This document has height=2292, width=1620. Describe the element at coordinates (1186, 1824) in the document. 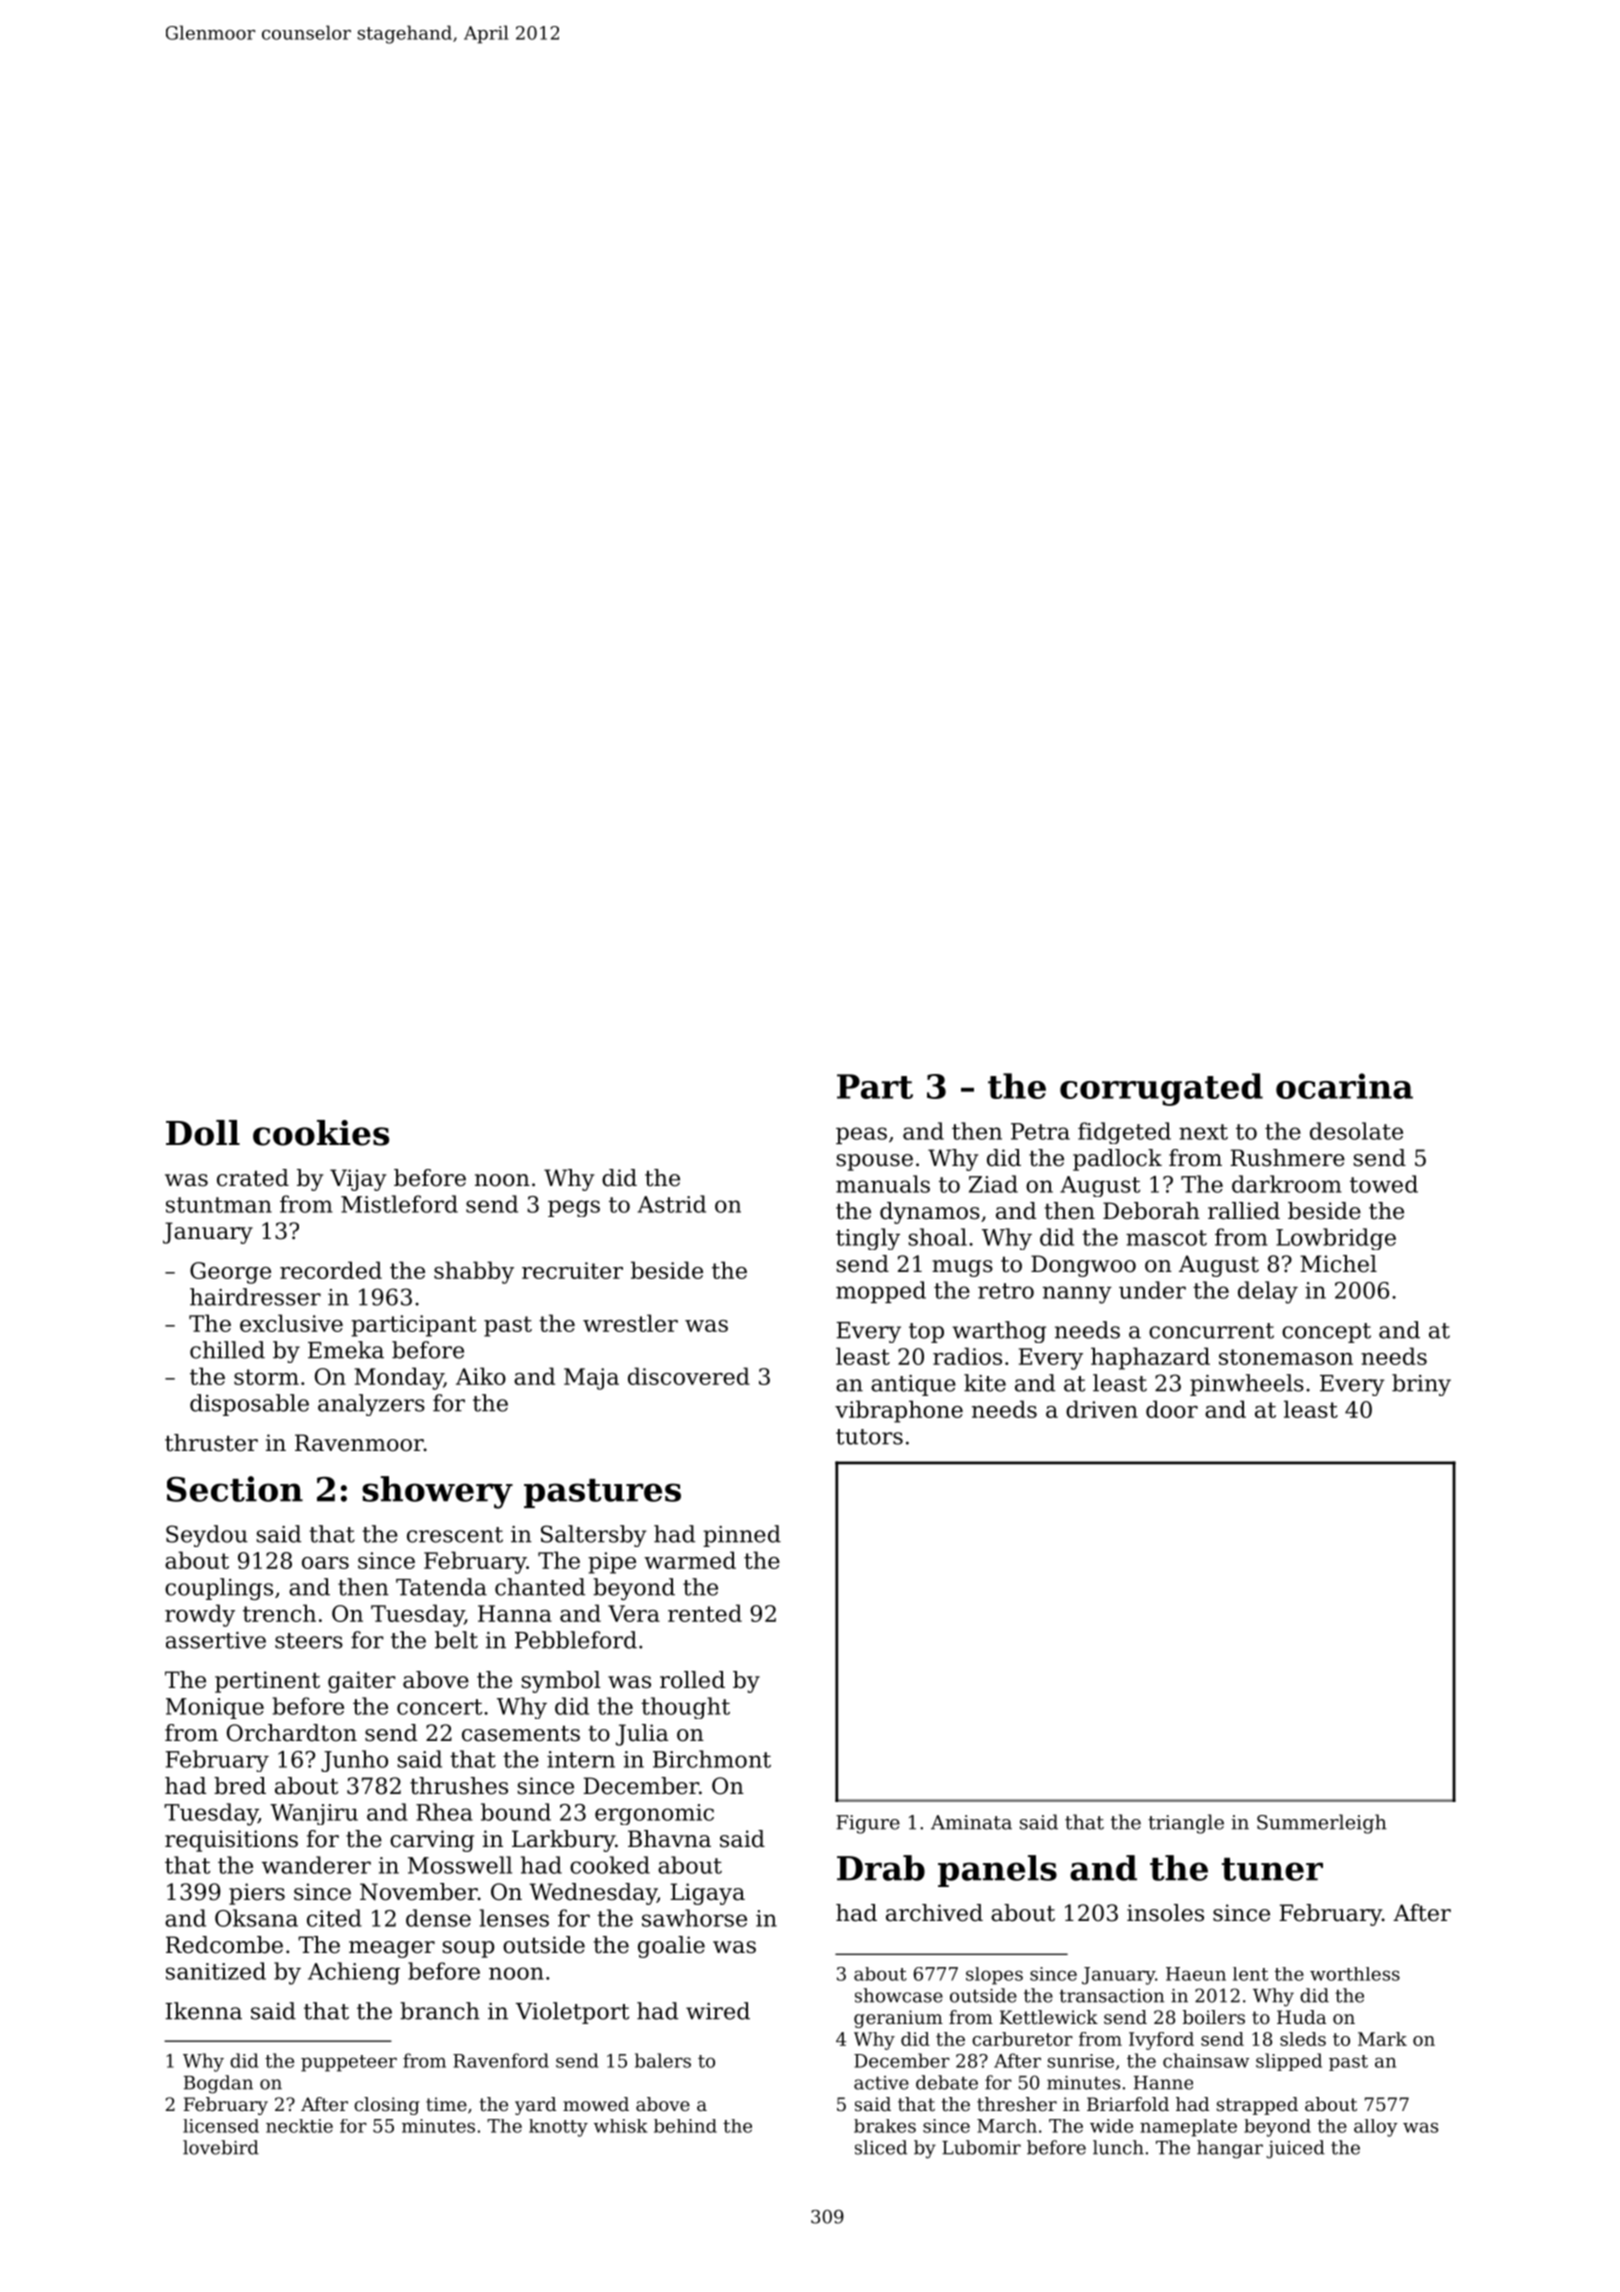

I see `triangle` at that location.
